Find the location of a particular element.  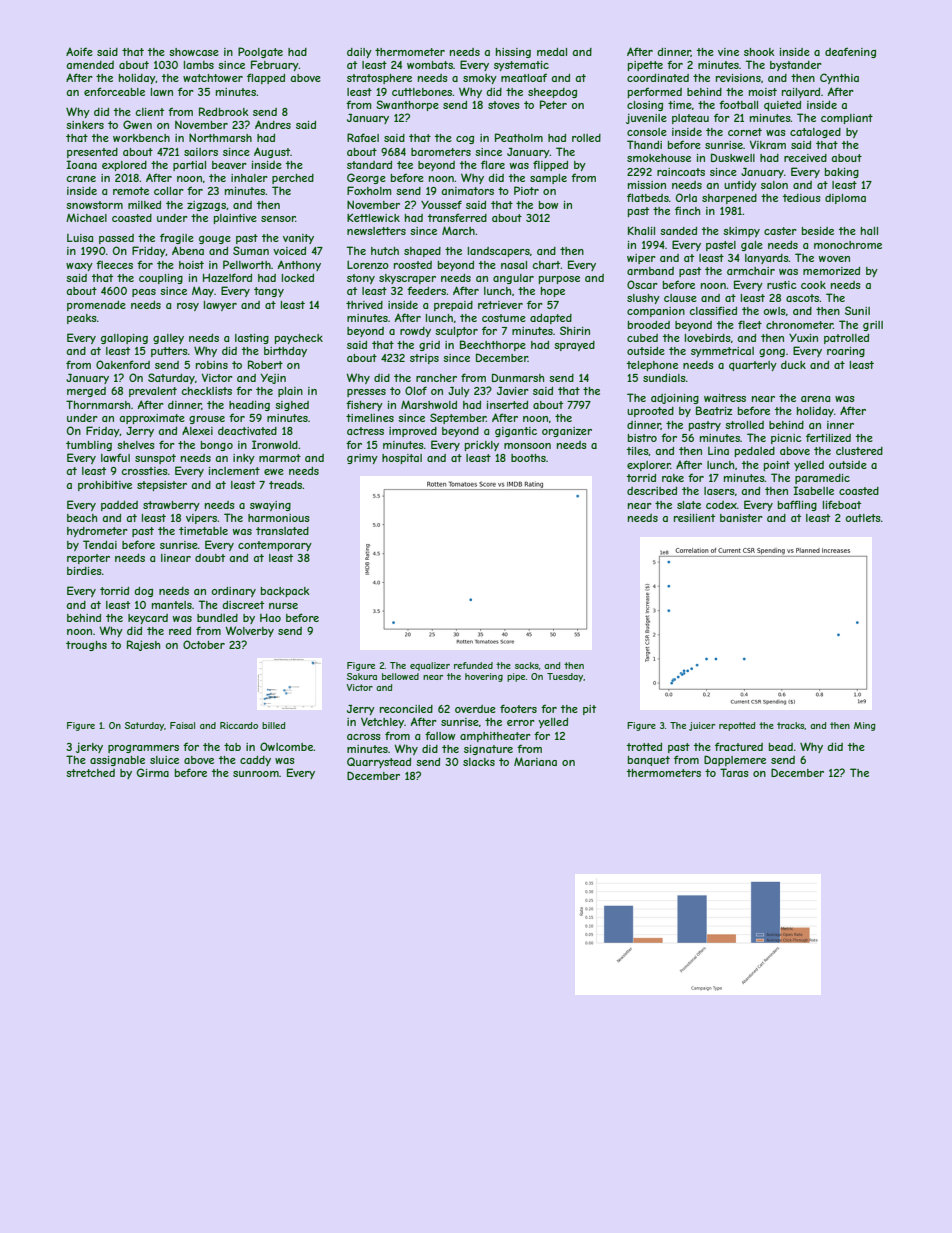

peaks is located at coordinates (82, 319).
